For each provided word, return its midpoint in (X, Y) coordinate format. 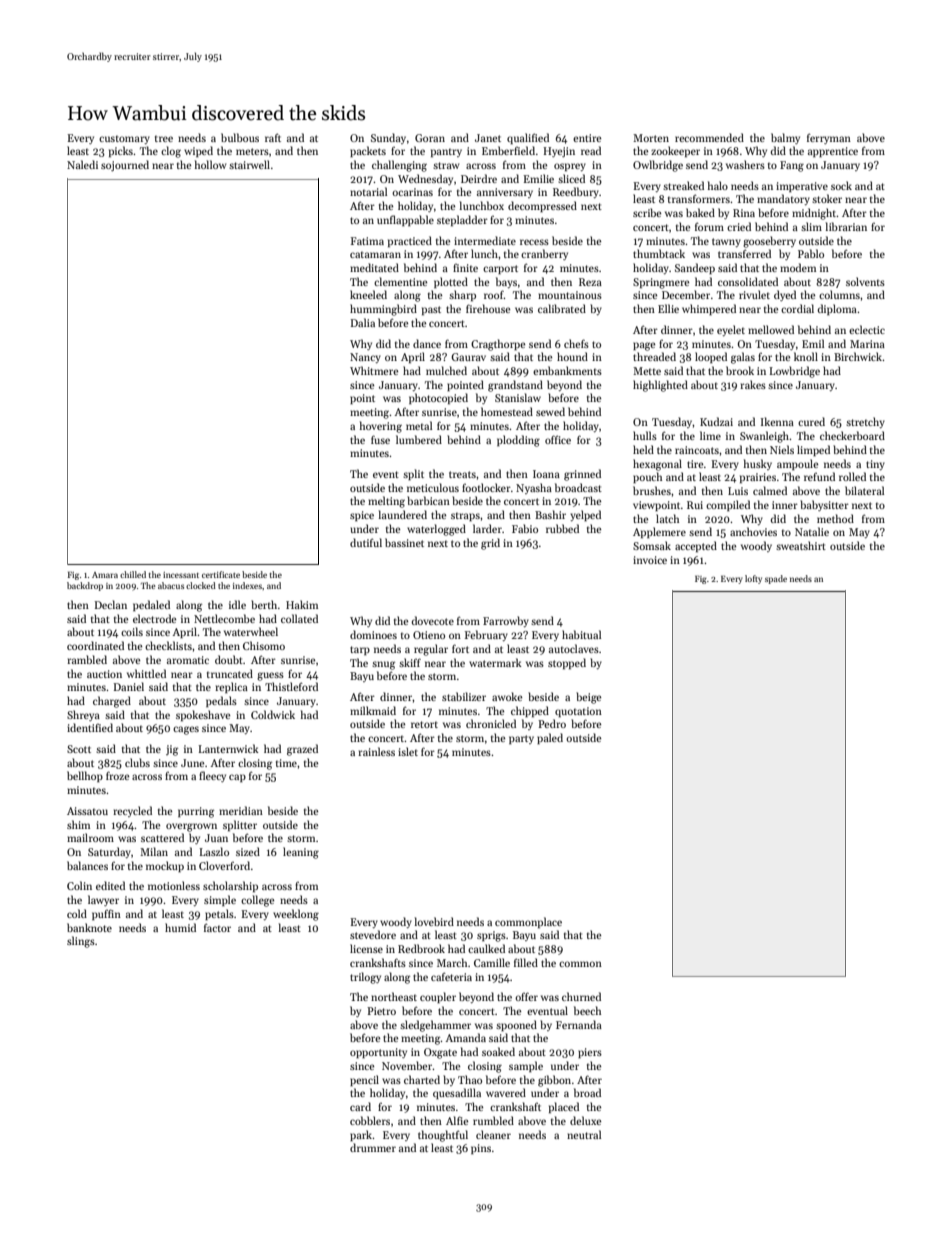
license (366, 948)
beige (588, 698)
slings (81, 942)
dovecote (433, 620)
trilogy (365, 978)
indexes (247, 585)
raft (273, 137)
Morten (651, 138)
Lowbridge (794, 372)
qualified (528, 139)
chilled (133, 574)
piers (590, 1053)
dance (427, 343)
